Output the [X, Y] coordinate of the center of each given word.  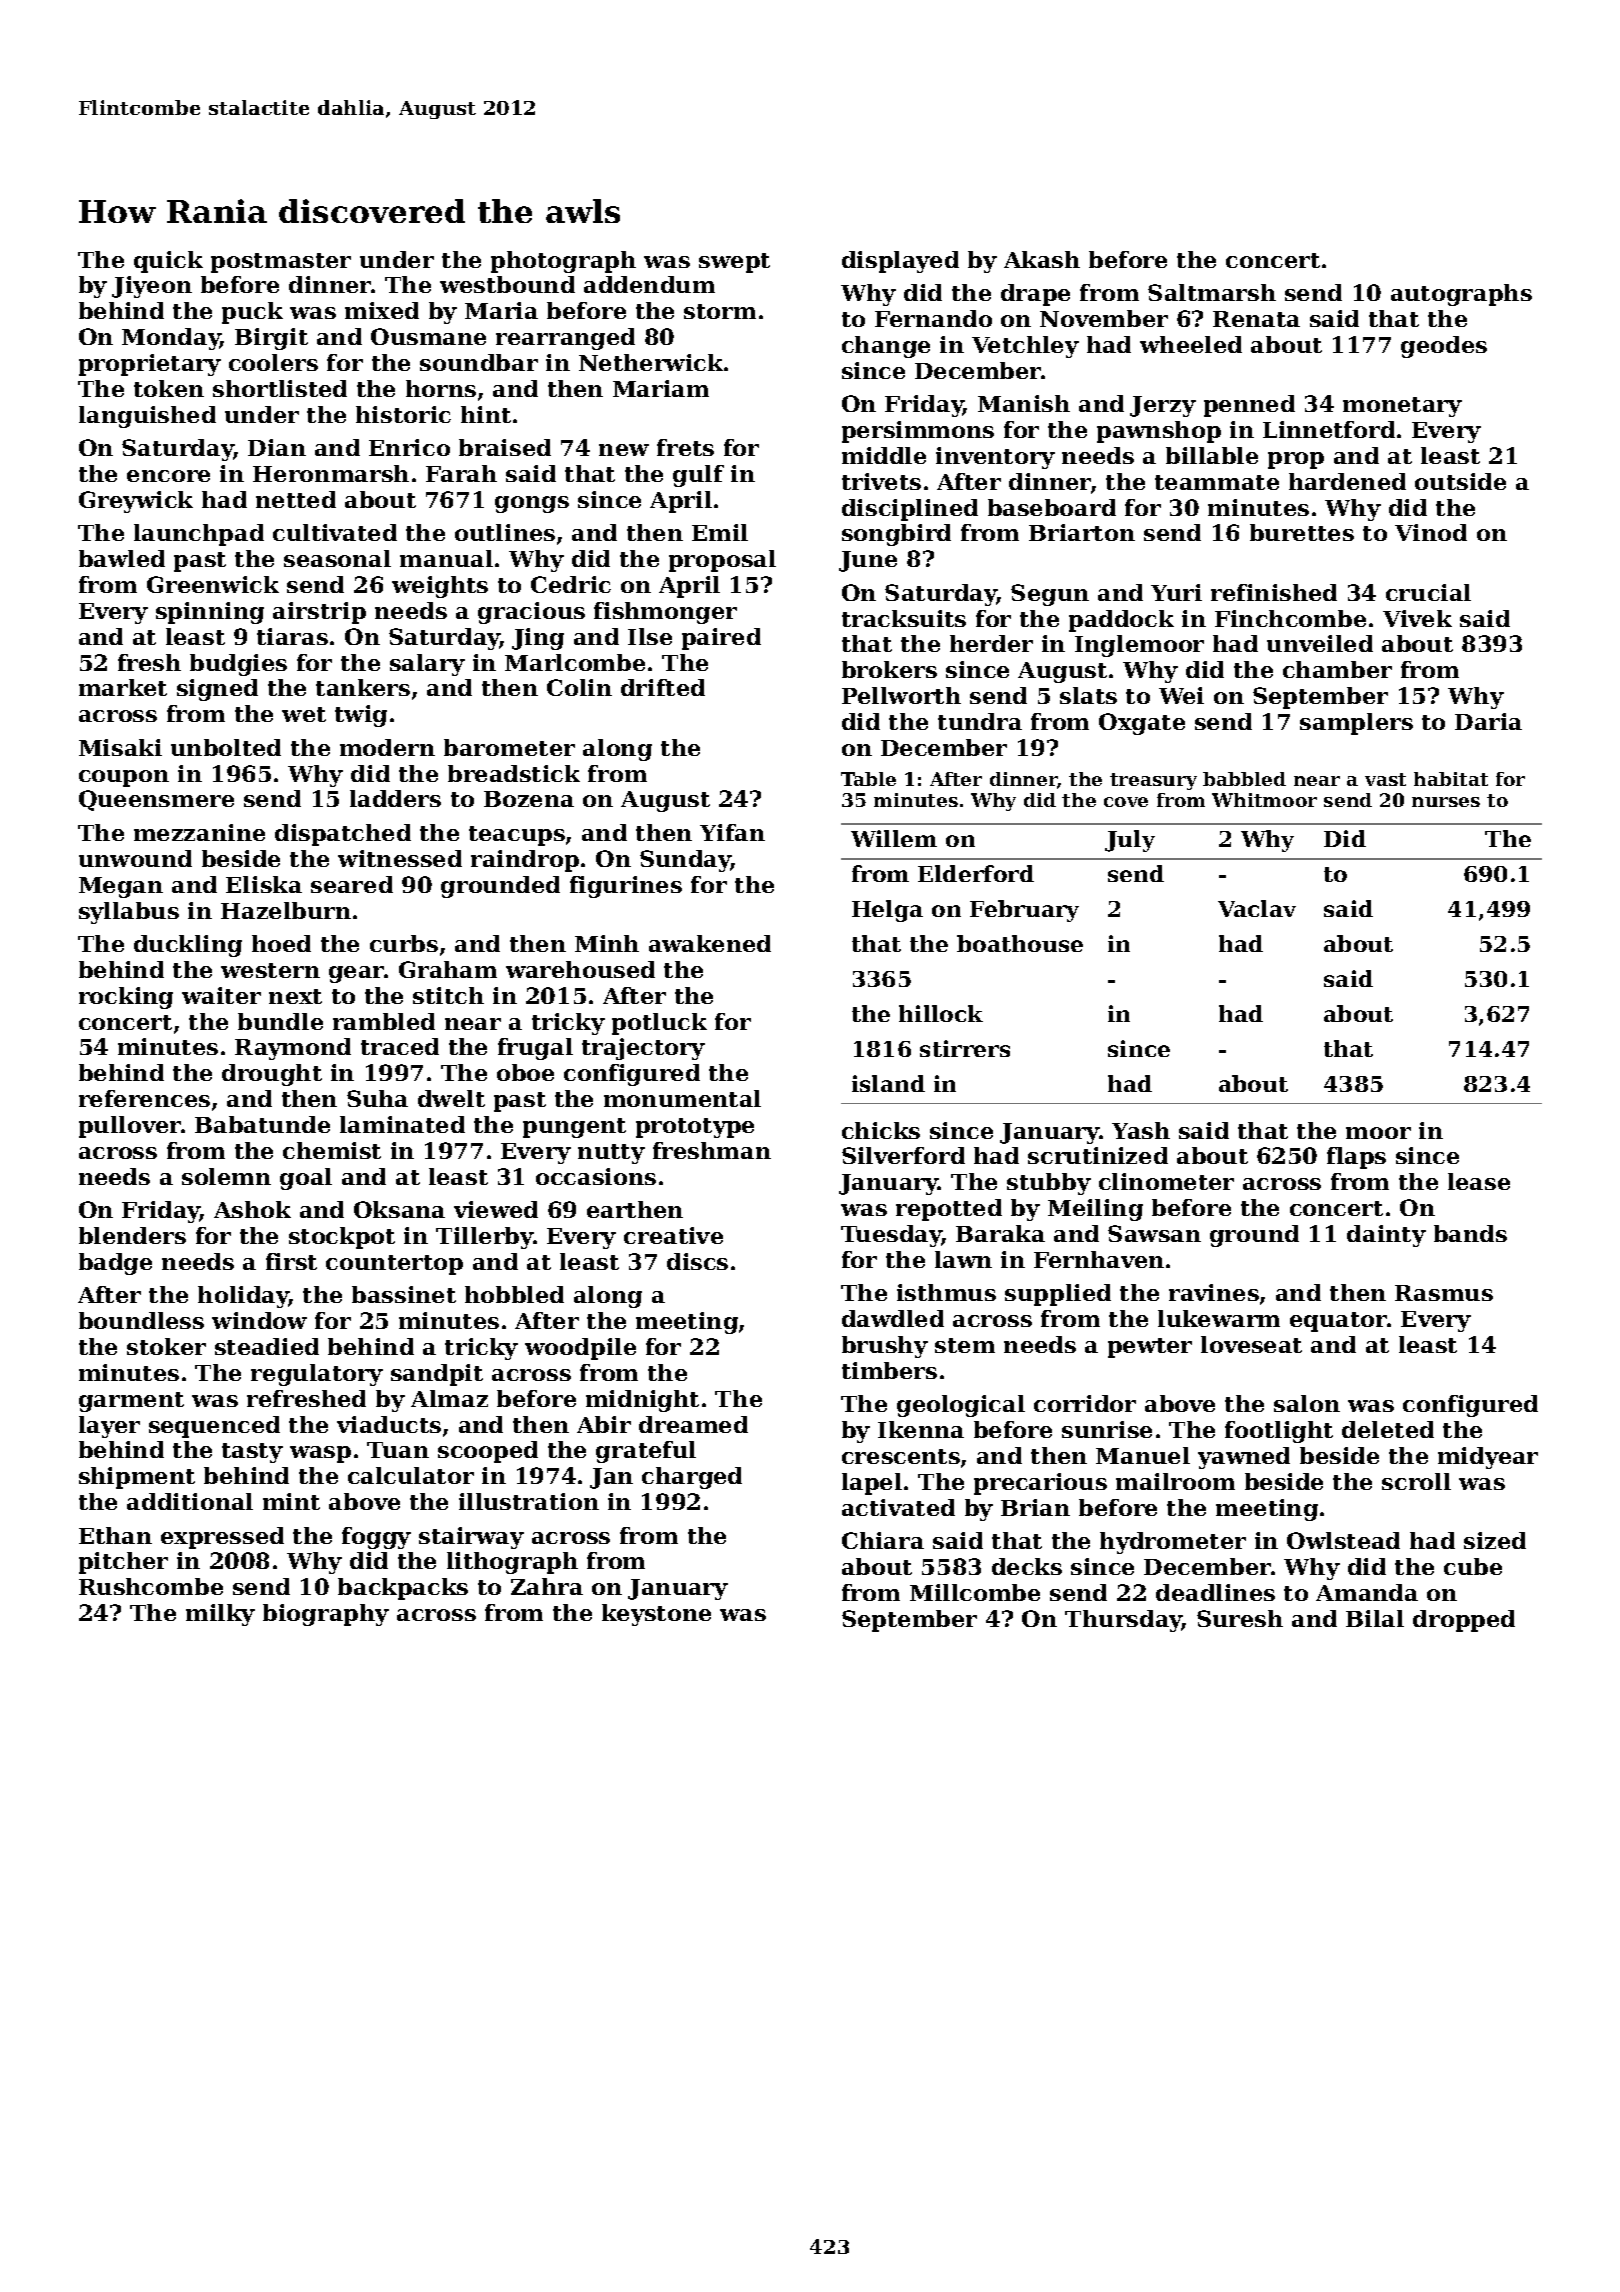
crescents [901, 1456]
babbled [1244, 779]
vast [1385, 779]
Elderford [976, 873]
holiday [243, 1297]
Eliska [264, 884]
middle [884, 455]
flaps [1356, 1158]
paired [721, 639]
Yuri [1176, 592]
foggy [376, 1538]
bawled [122, 558]
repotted [949, 1210]
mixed [382, 310]
